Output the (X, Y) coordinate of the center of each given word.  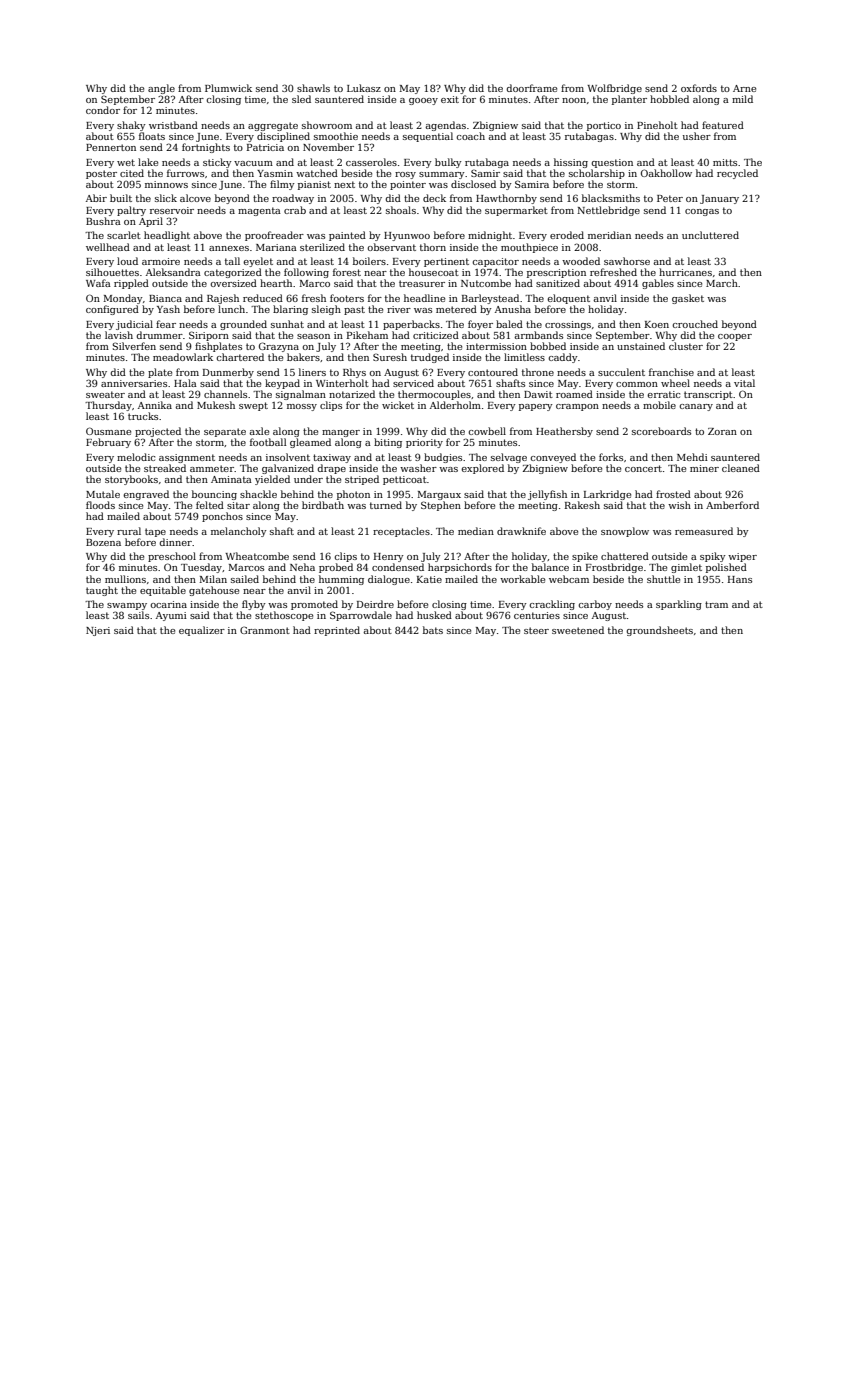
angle (161, 89)
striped (362, 480)
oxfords (699, 88)
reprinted (337, 631)
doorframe (531, 88)
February (108, 443)
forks (611, 457)
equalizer (202, 631)
